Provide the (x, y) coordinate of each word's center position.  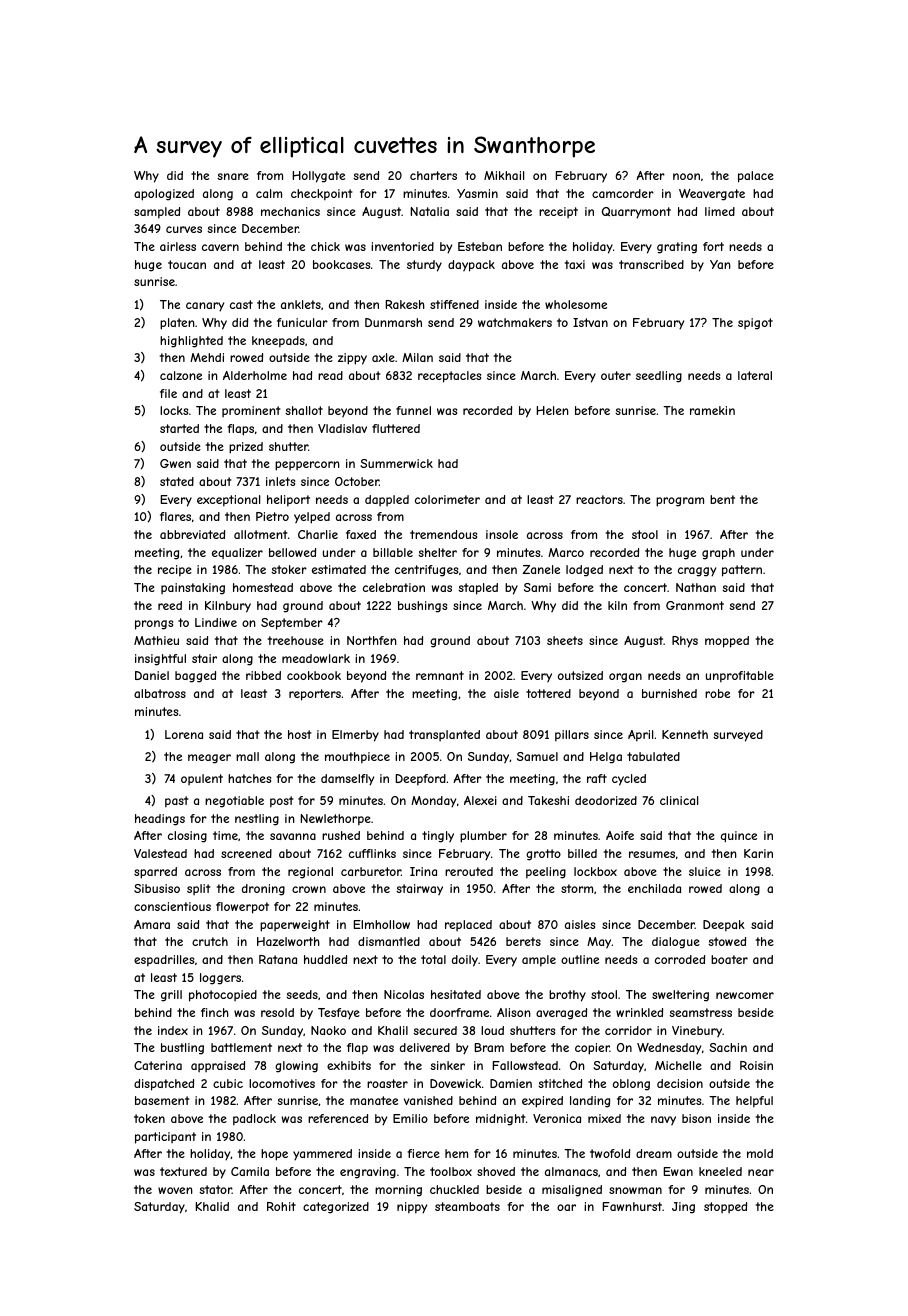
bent (722, 499)
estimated (339, 569)
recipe (175, 571)
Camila (250, 1171)
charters (433, 175)
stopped (725, 1207)
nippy (412, 1208)
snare (233, 176)
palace (756, 177)
